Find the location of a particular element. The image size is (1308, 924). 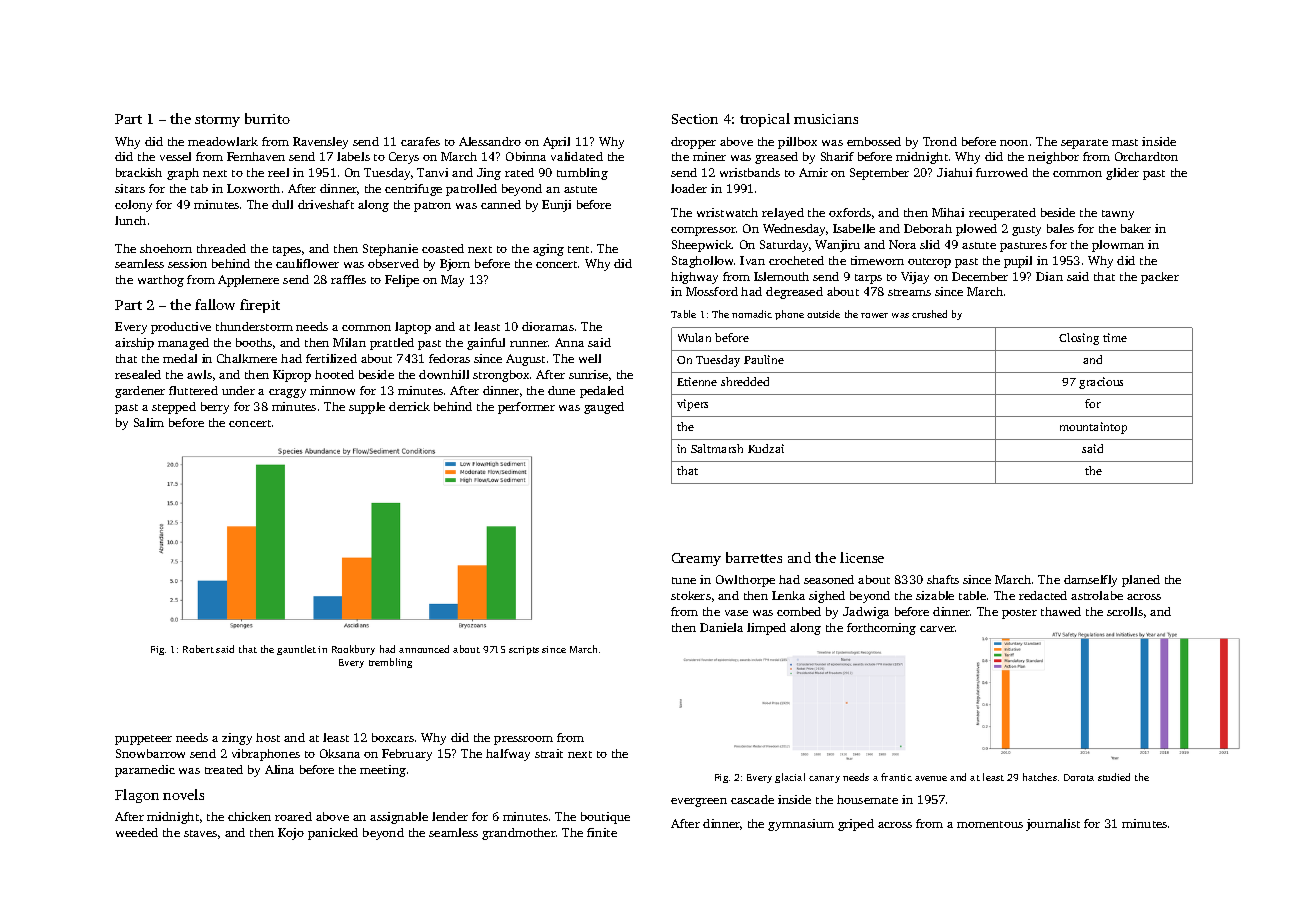

puppeteer is located at coordinates (143, 740).
